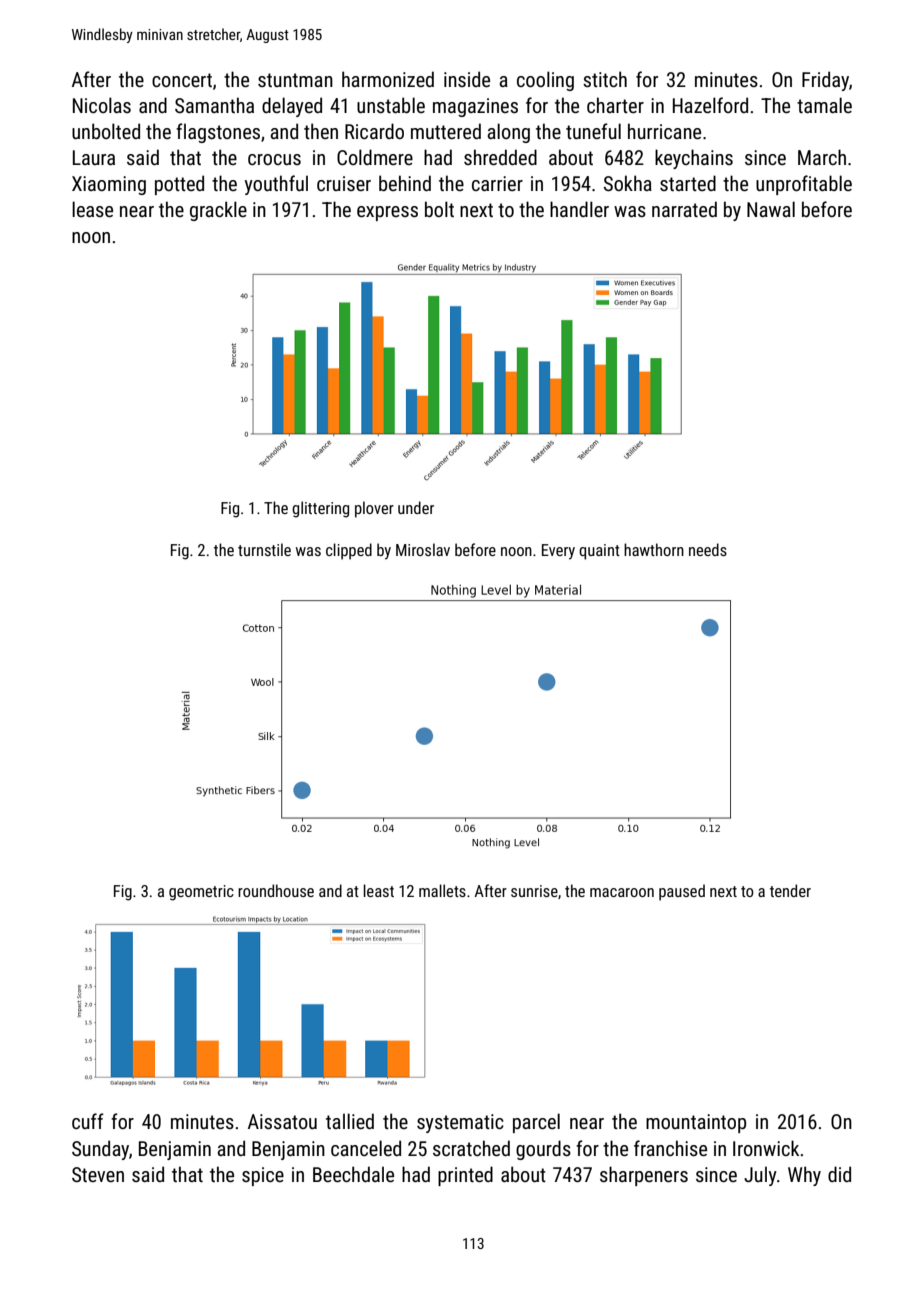 The width and height of the page is (924, 1311). What do you see at coordinates (442, 890) in the page?
I see `mallets` at bounding box center [442, 890].
